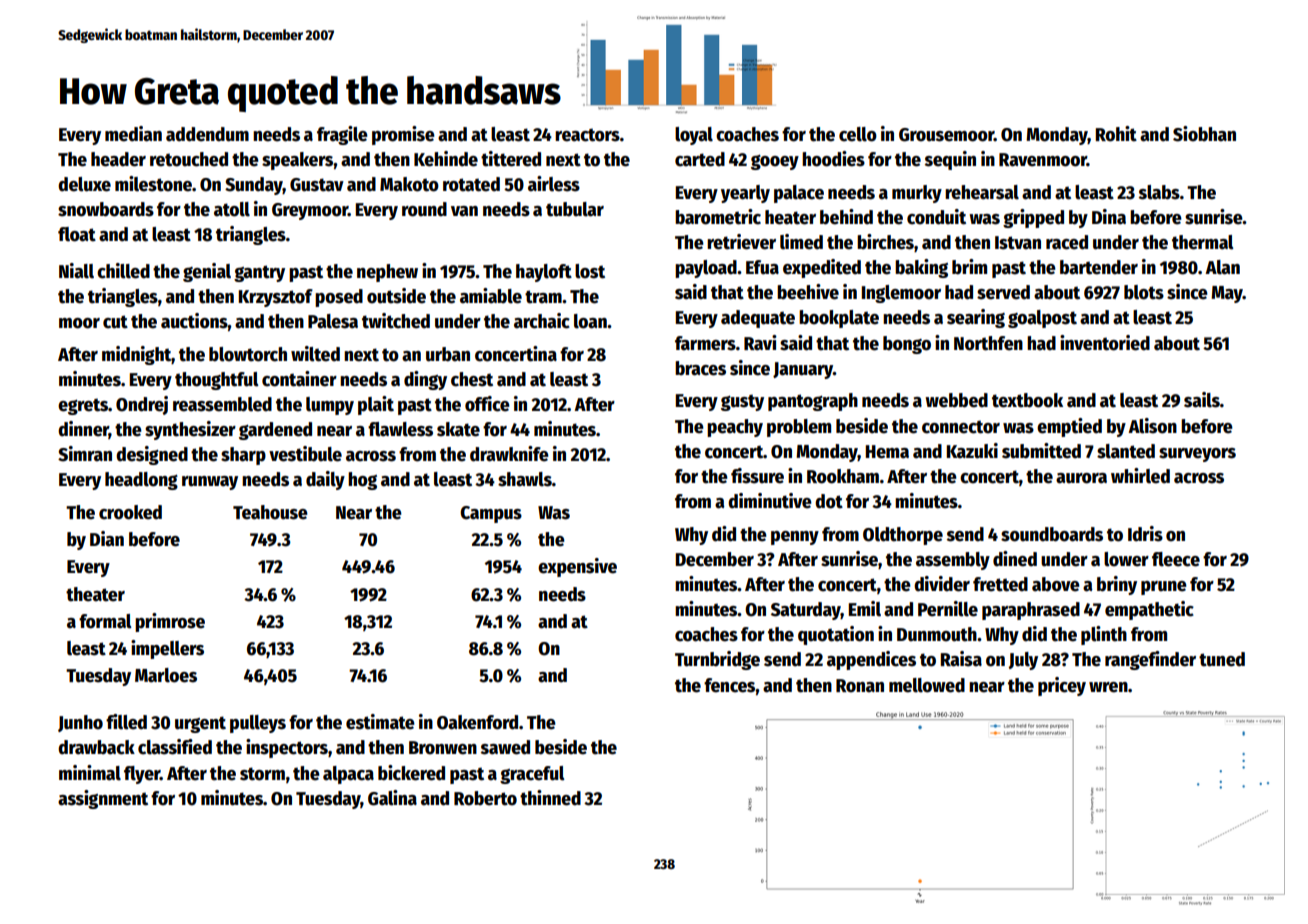  Describe the element at coordinates (577, 567) in the screenshot. I see `expensive` at that location.
